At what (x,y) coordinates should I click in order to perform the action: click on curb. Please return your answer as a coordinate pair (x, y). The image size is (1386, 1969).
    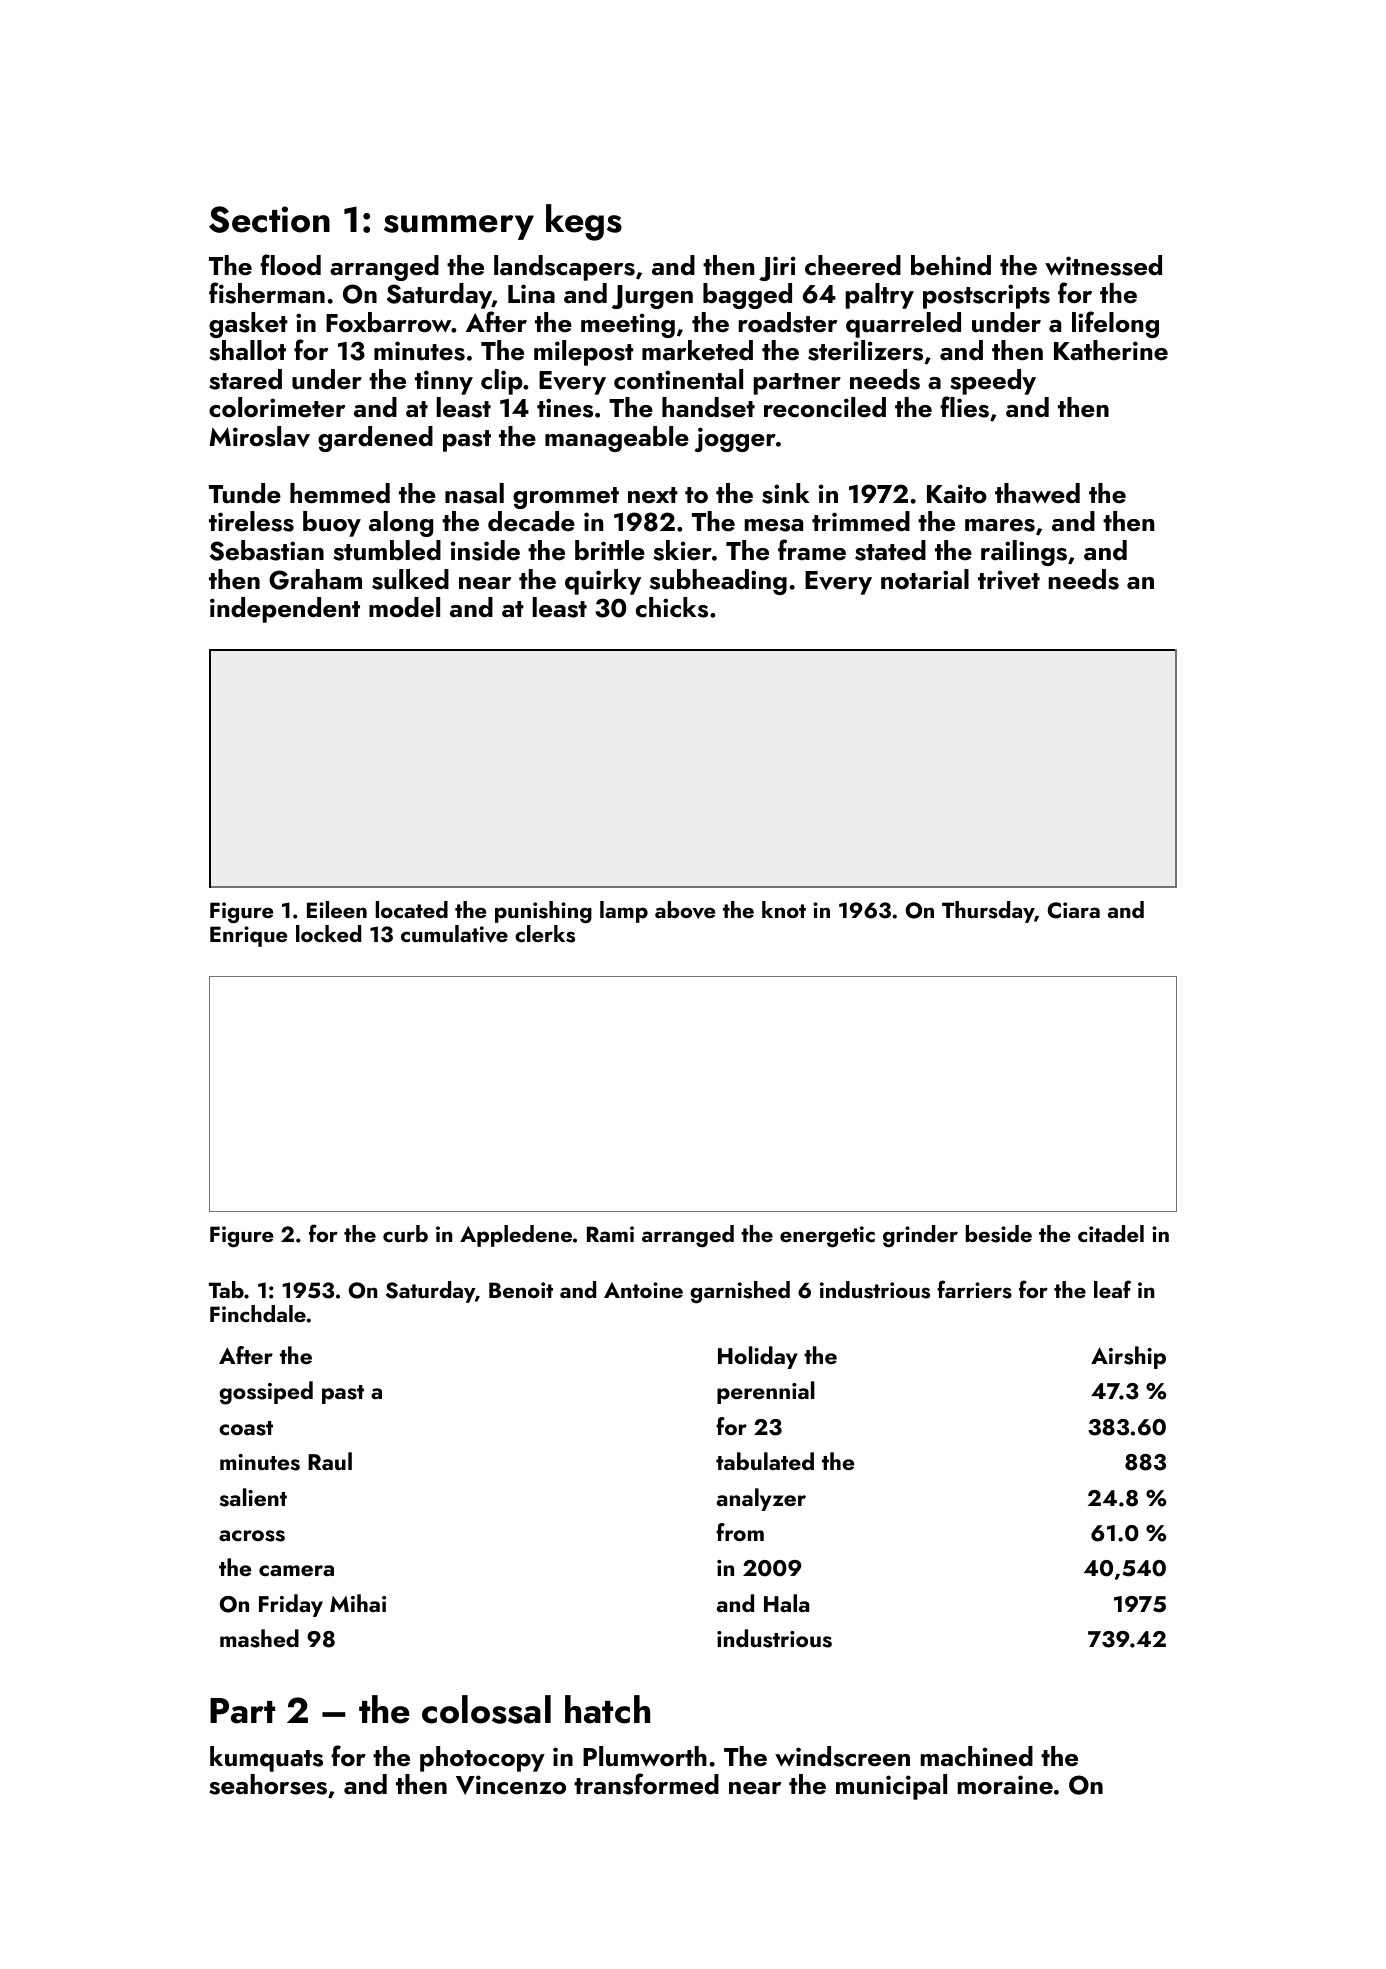
    Looking at the image, I should click on (405, 1233).
